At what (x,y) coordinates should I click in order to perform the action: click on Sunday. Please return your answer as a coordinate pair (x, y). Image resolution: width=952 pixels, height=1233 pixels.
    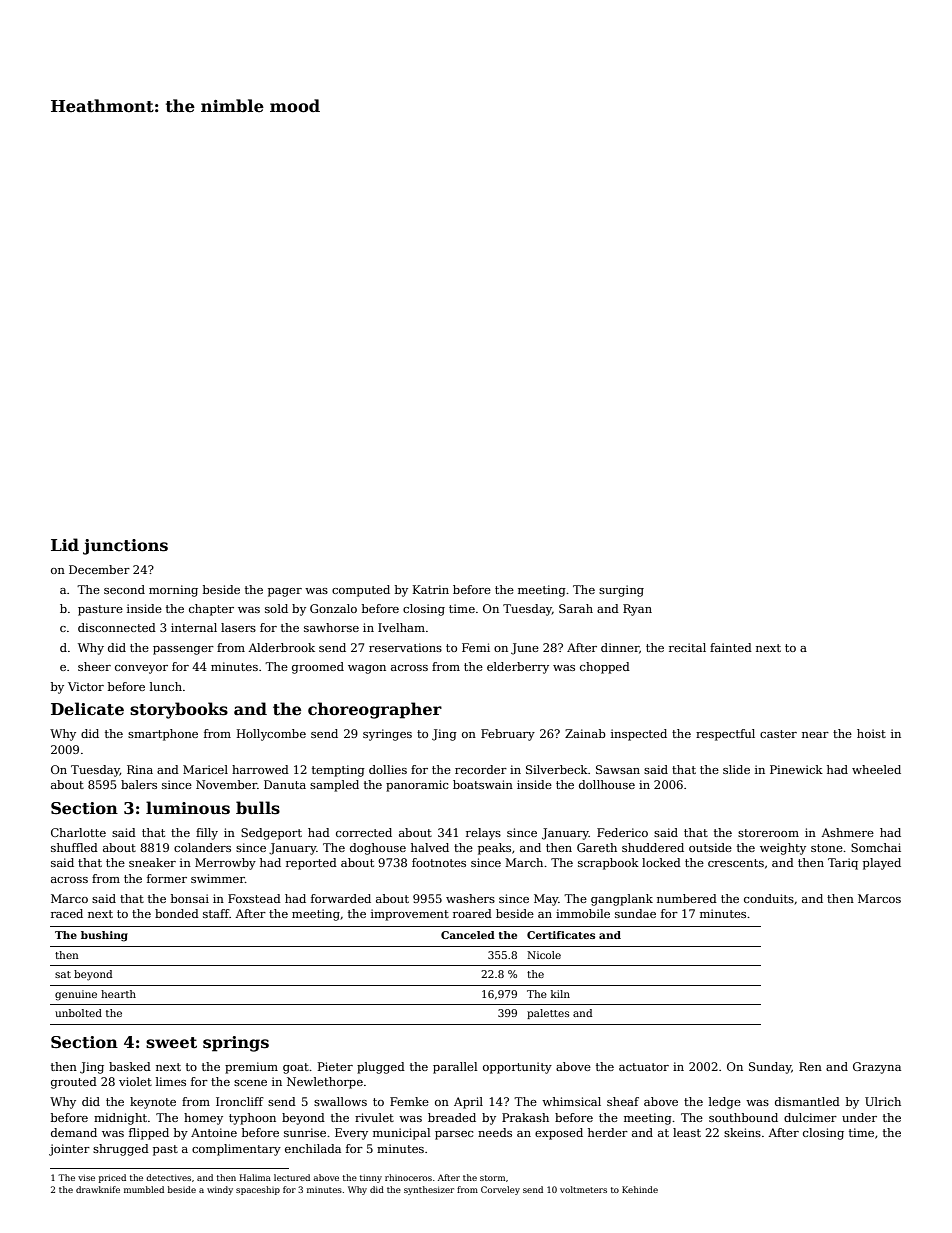
    Looking at the image, I should click on (770, 1068).
